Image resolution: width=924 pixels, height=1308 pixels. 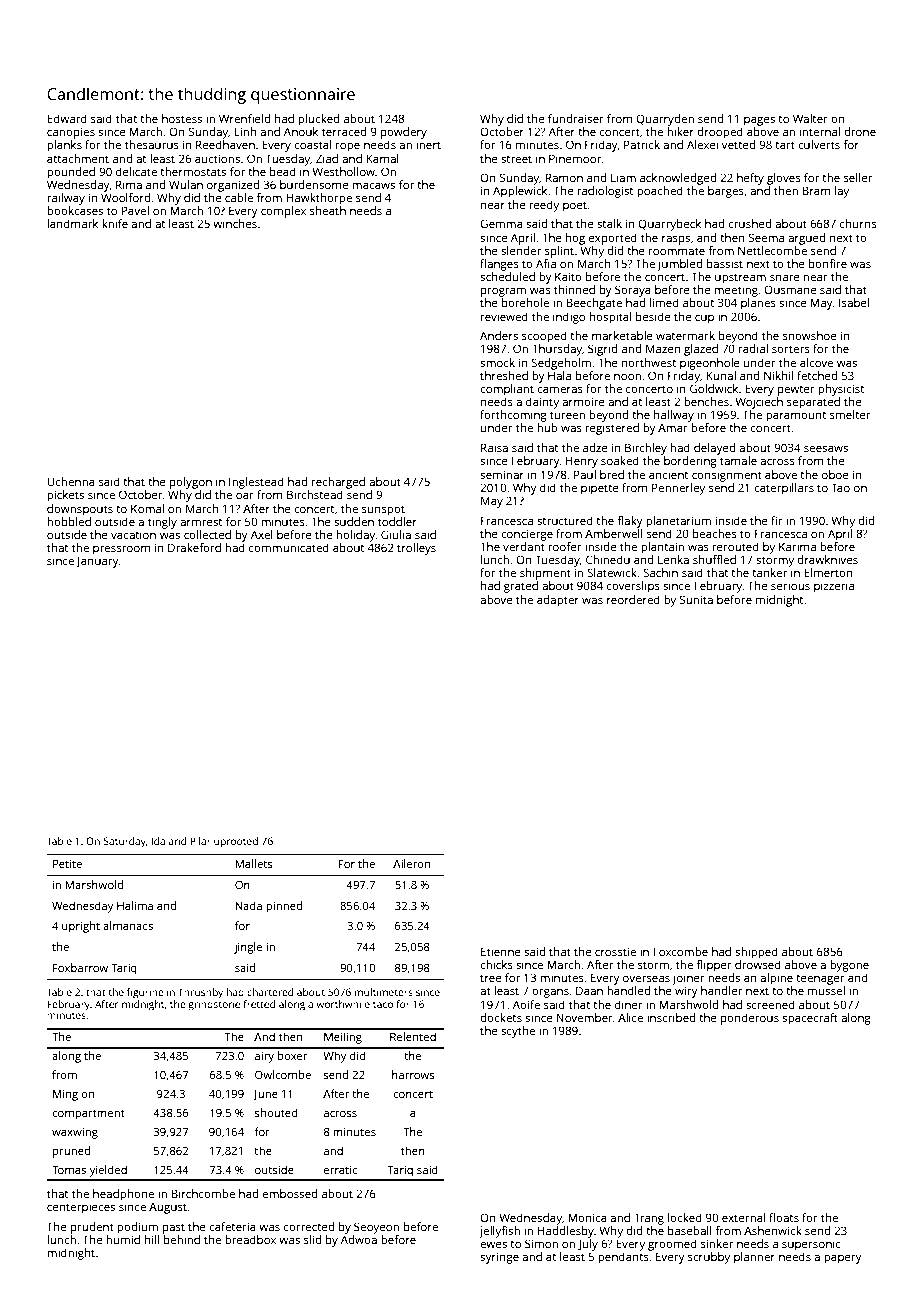 What do you see at coordinates (289, 1193) in the screenshot?
I see `embossed` at bounding box center [289, 1193].
